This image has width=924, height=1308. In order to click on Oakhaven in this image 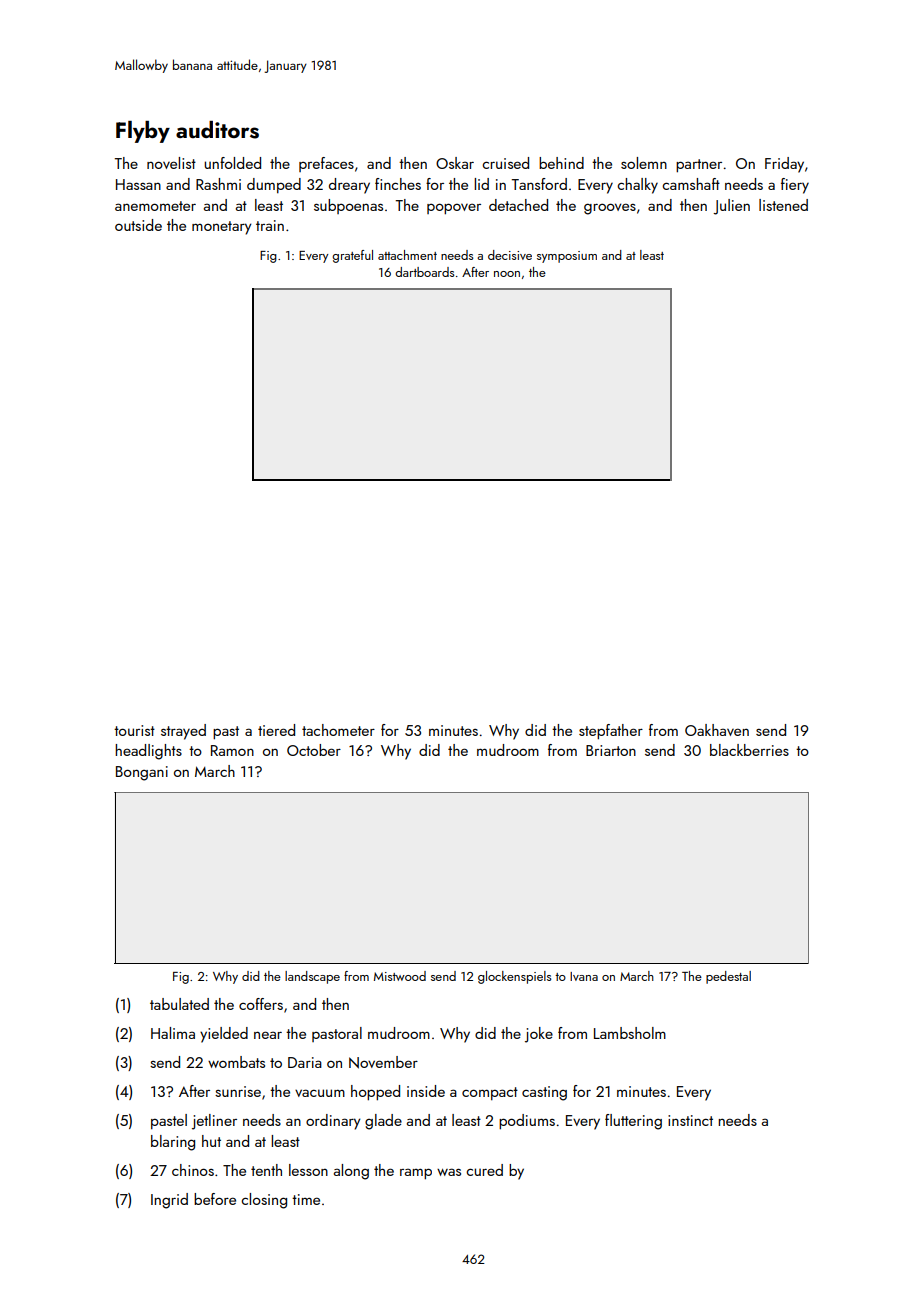, I will do `click(717, 730)`.
